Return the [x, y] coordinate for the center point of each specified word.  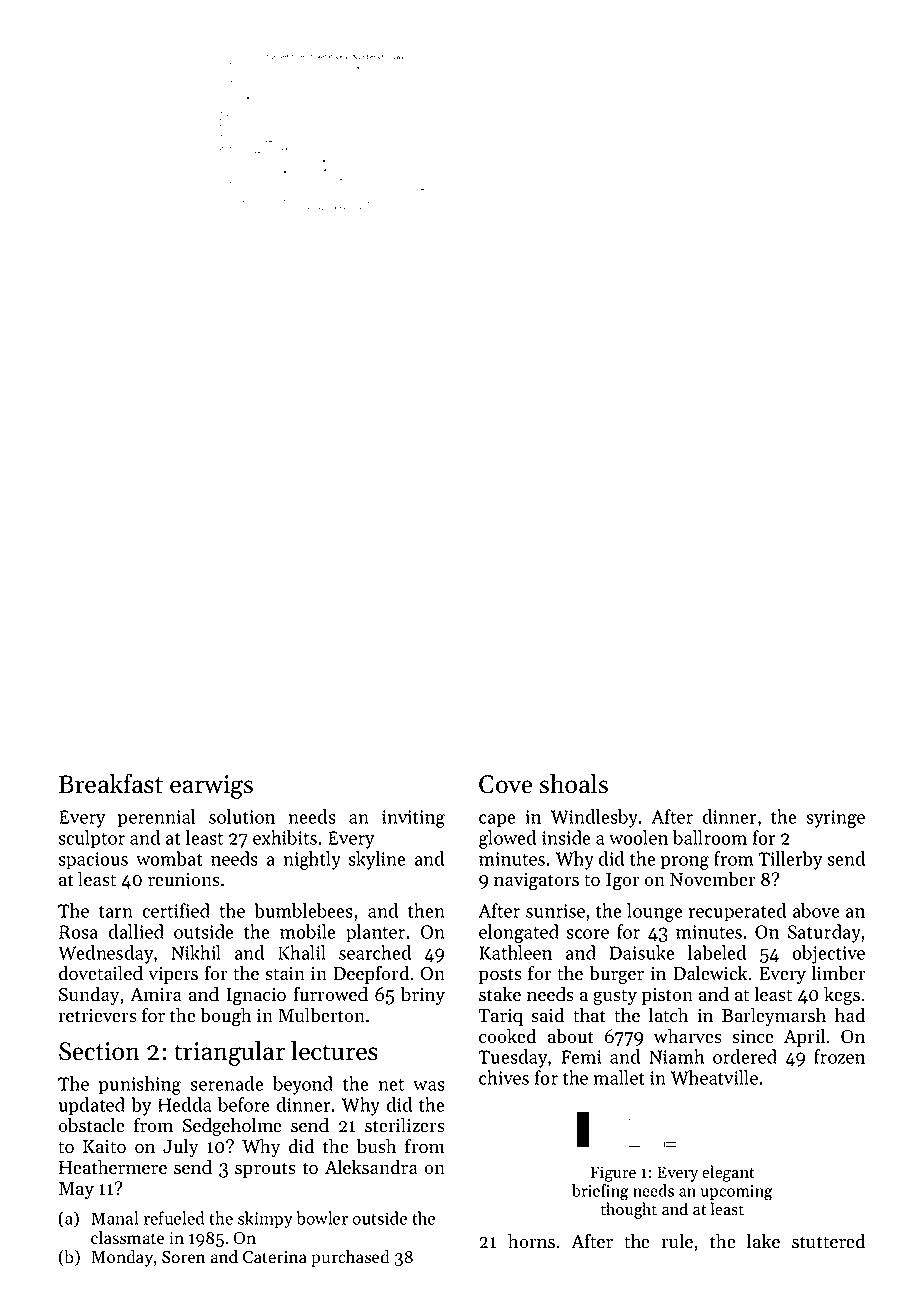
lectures [334, 1051]
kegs [842, 996]
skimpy [265, 1219]
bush [377, 1146]
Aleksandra [371, 1167]
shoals [574, 784]
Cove [506, 784]
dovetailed [101, 973]
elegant [728, 1173]
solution [242, 816]
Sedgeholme [232, 1127]
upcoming [737, 1193]
